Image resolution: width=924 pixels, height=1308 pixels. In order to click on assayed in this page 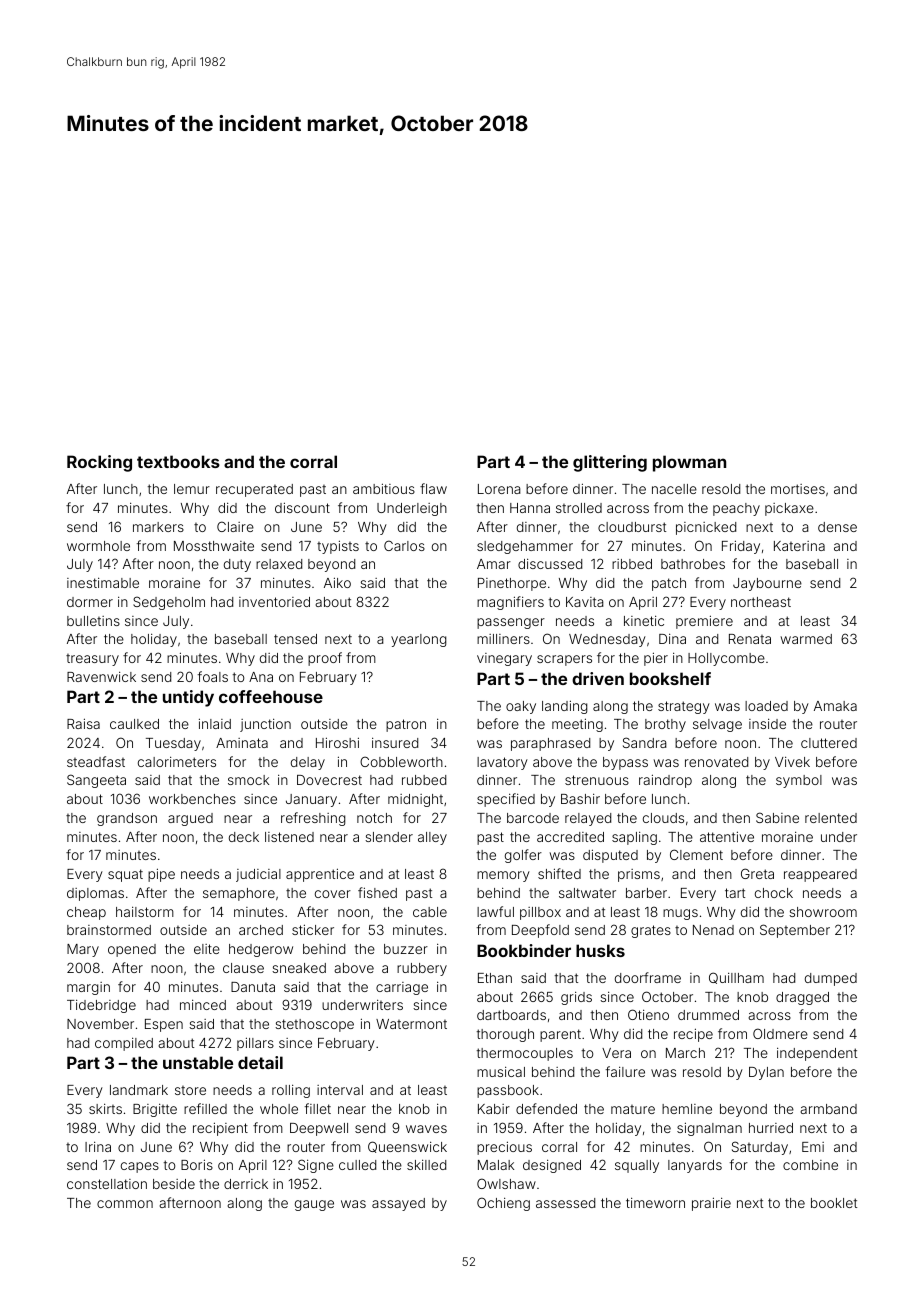, I will do `click(398, 1204)`.
